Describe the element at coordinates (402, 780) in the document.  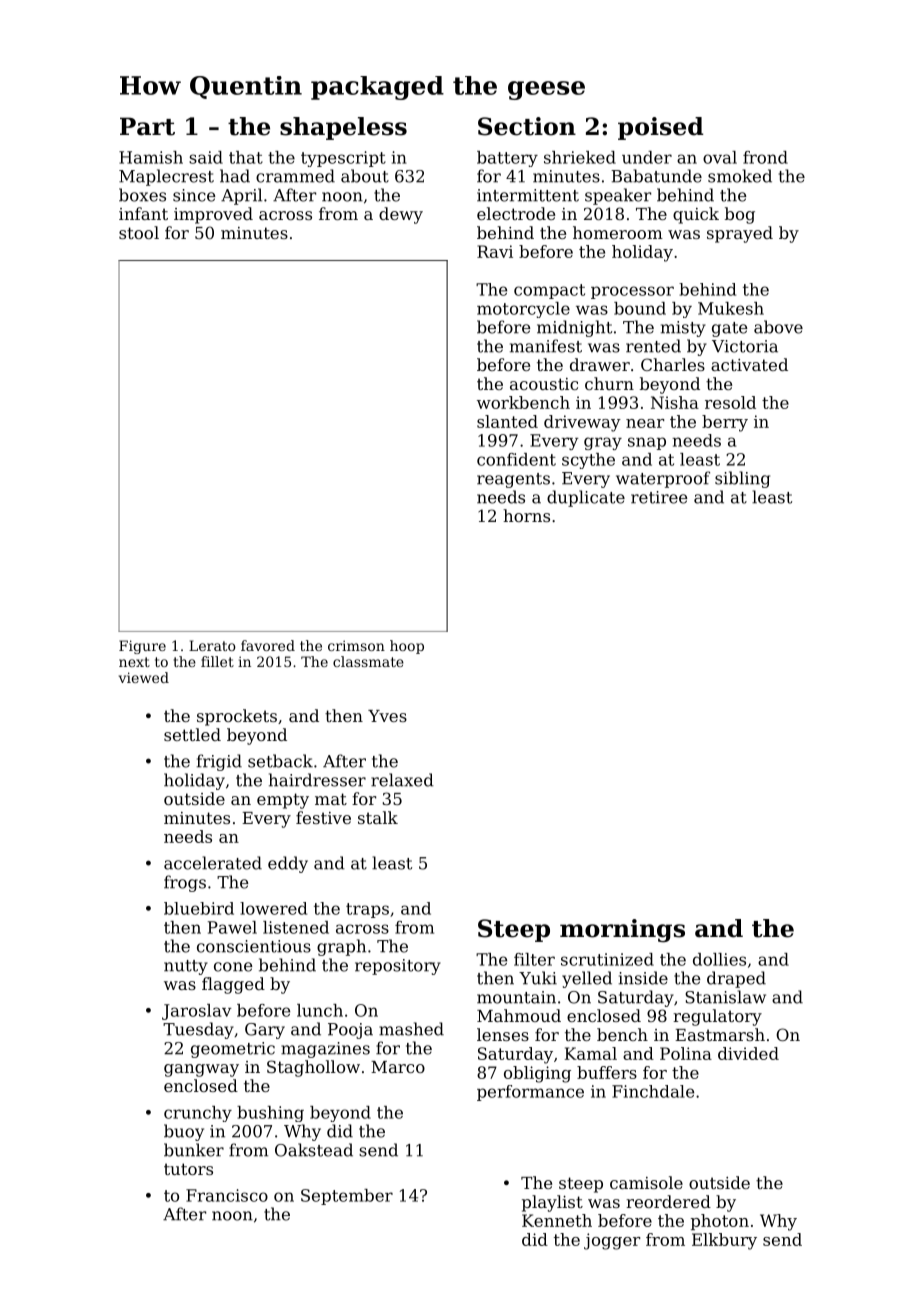
I see `relaxed` at that location.
